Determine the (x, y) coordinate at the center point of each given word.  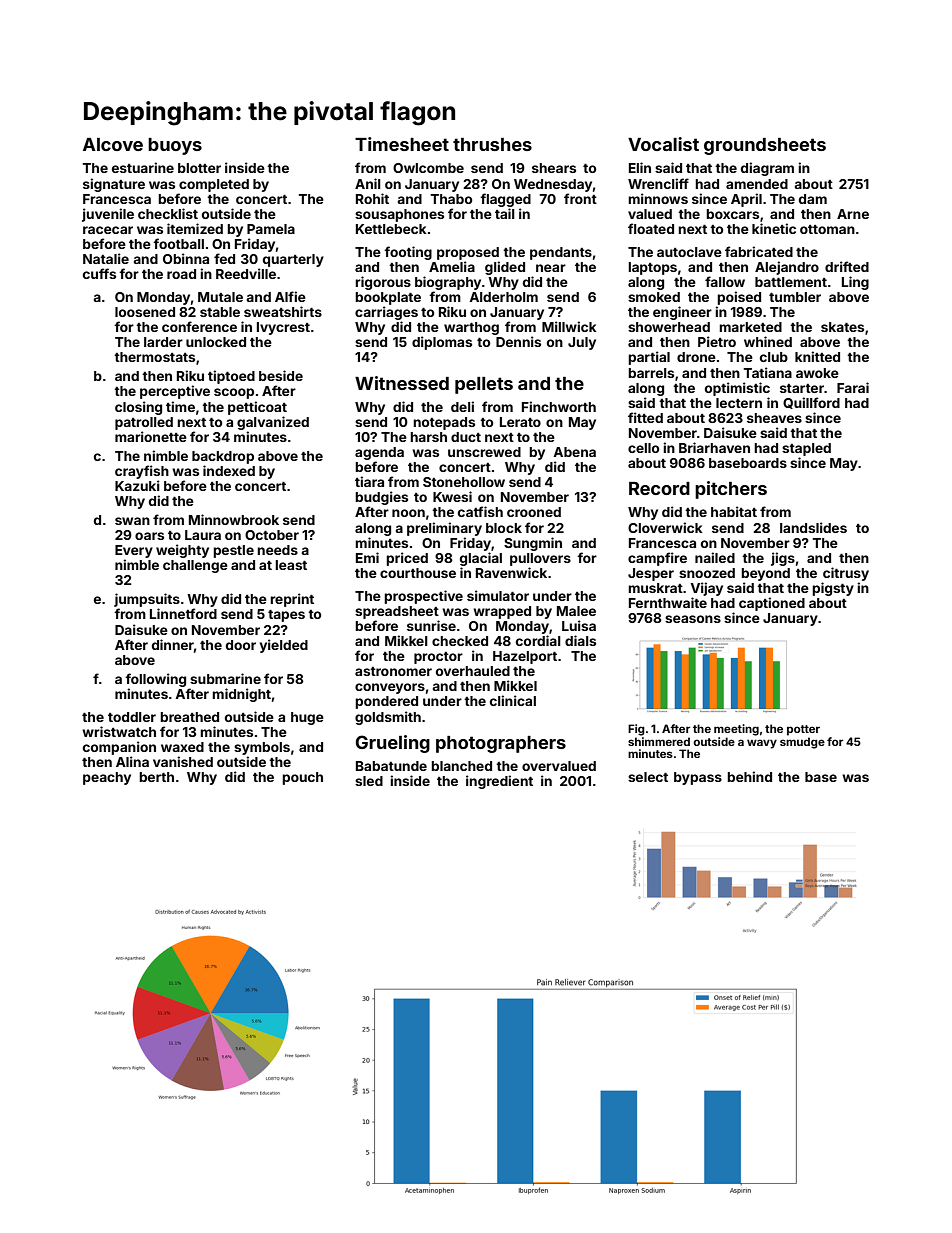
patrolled (144, 423)
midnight (241, 695)
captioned (772, 604)
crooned (534, 512)
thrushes (492, 144)
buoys (175, 146)
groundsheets (765, 146)
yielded (284, 646)
